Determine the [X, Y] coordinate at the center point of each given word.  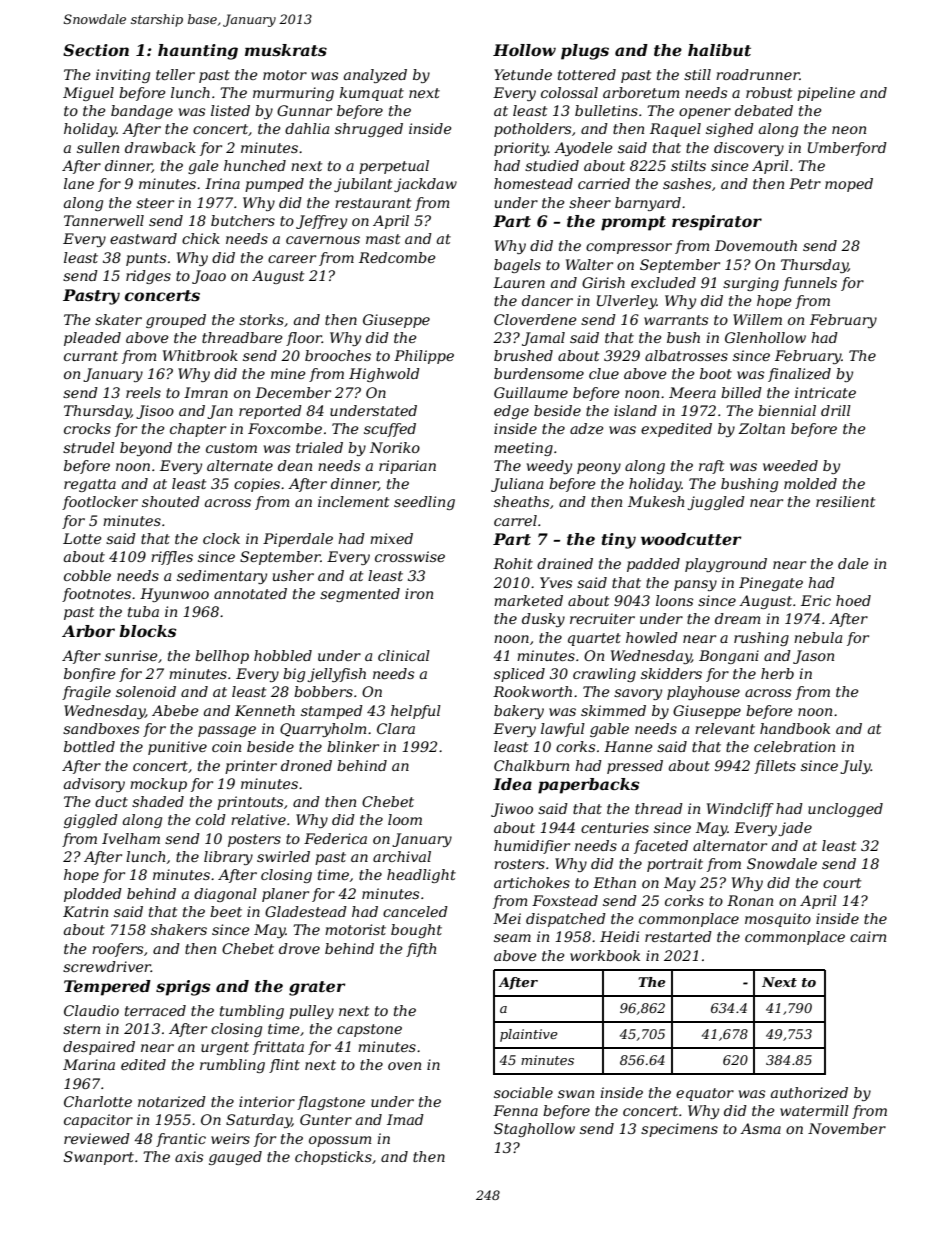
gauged [235, 1158]
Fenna [515, 1110]
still [697, 74]
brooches [338, 355]
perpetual [394, 167]
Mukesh [656, 501]
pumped [274, 185]
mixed [391, 538]
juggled [716, 503]
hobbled [283, 655]
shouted [171, 501]
